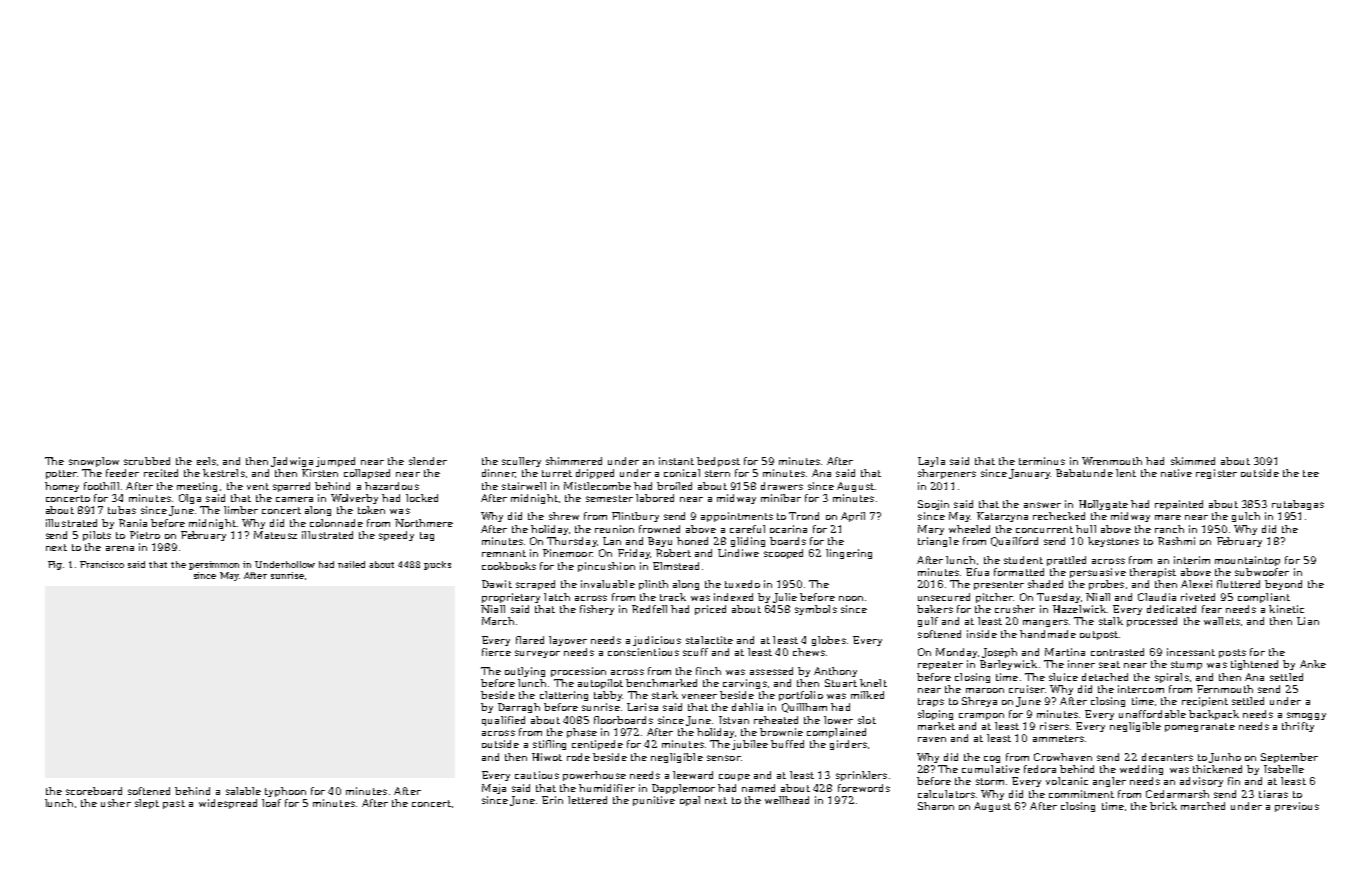 The height and width of the page is (887, 1372). Describe the element at coordinates (161, 473) in the page. I see `recited` at that location.
